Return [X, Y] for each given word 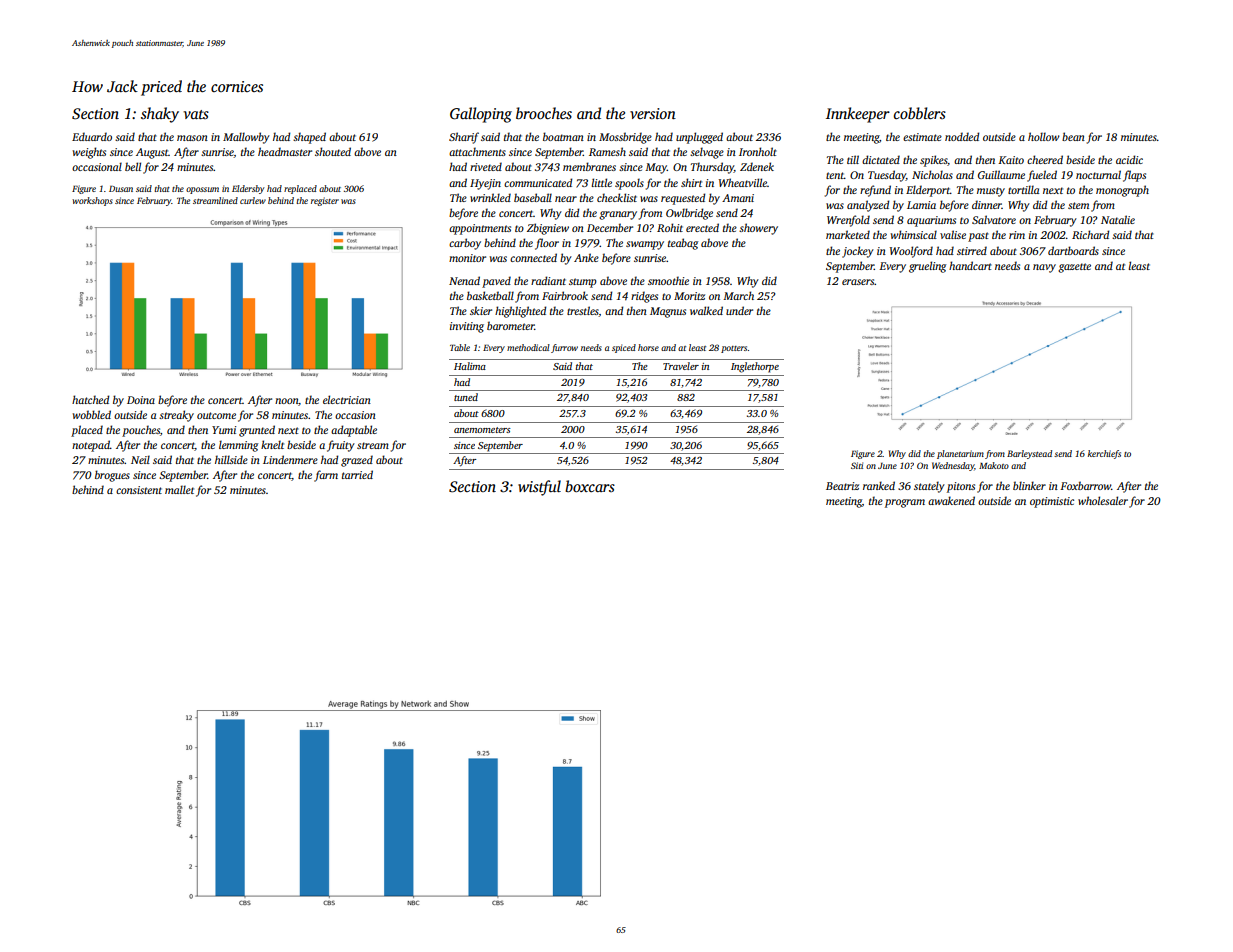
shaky [160, 115]
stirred [972, 250]
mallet [179, 489]
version [653, 113]
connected [533, 257]
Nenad [464, 280]
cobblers [920, 113]
